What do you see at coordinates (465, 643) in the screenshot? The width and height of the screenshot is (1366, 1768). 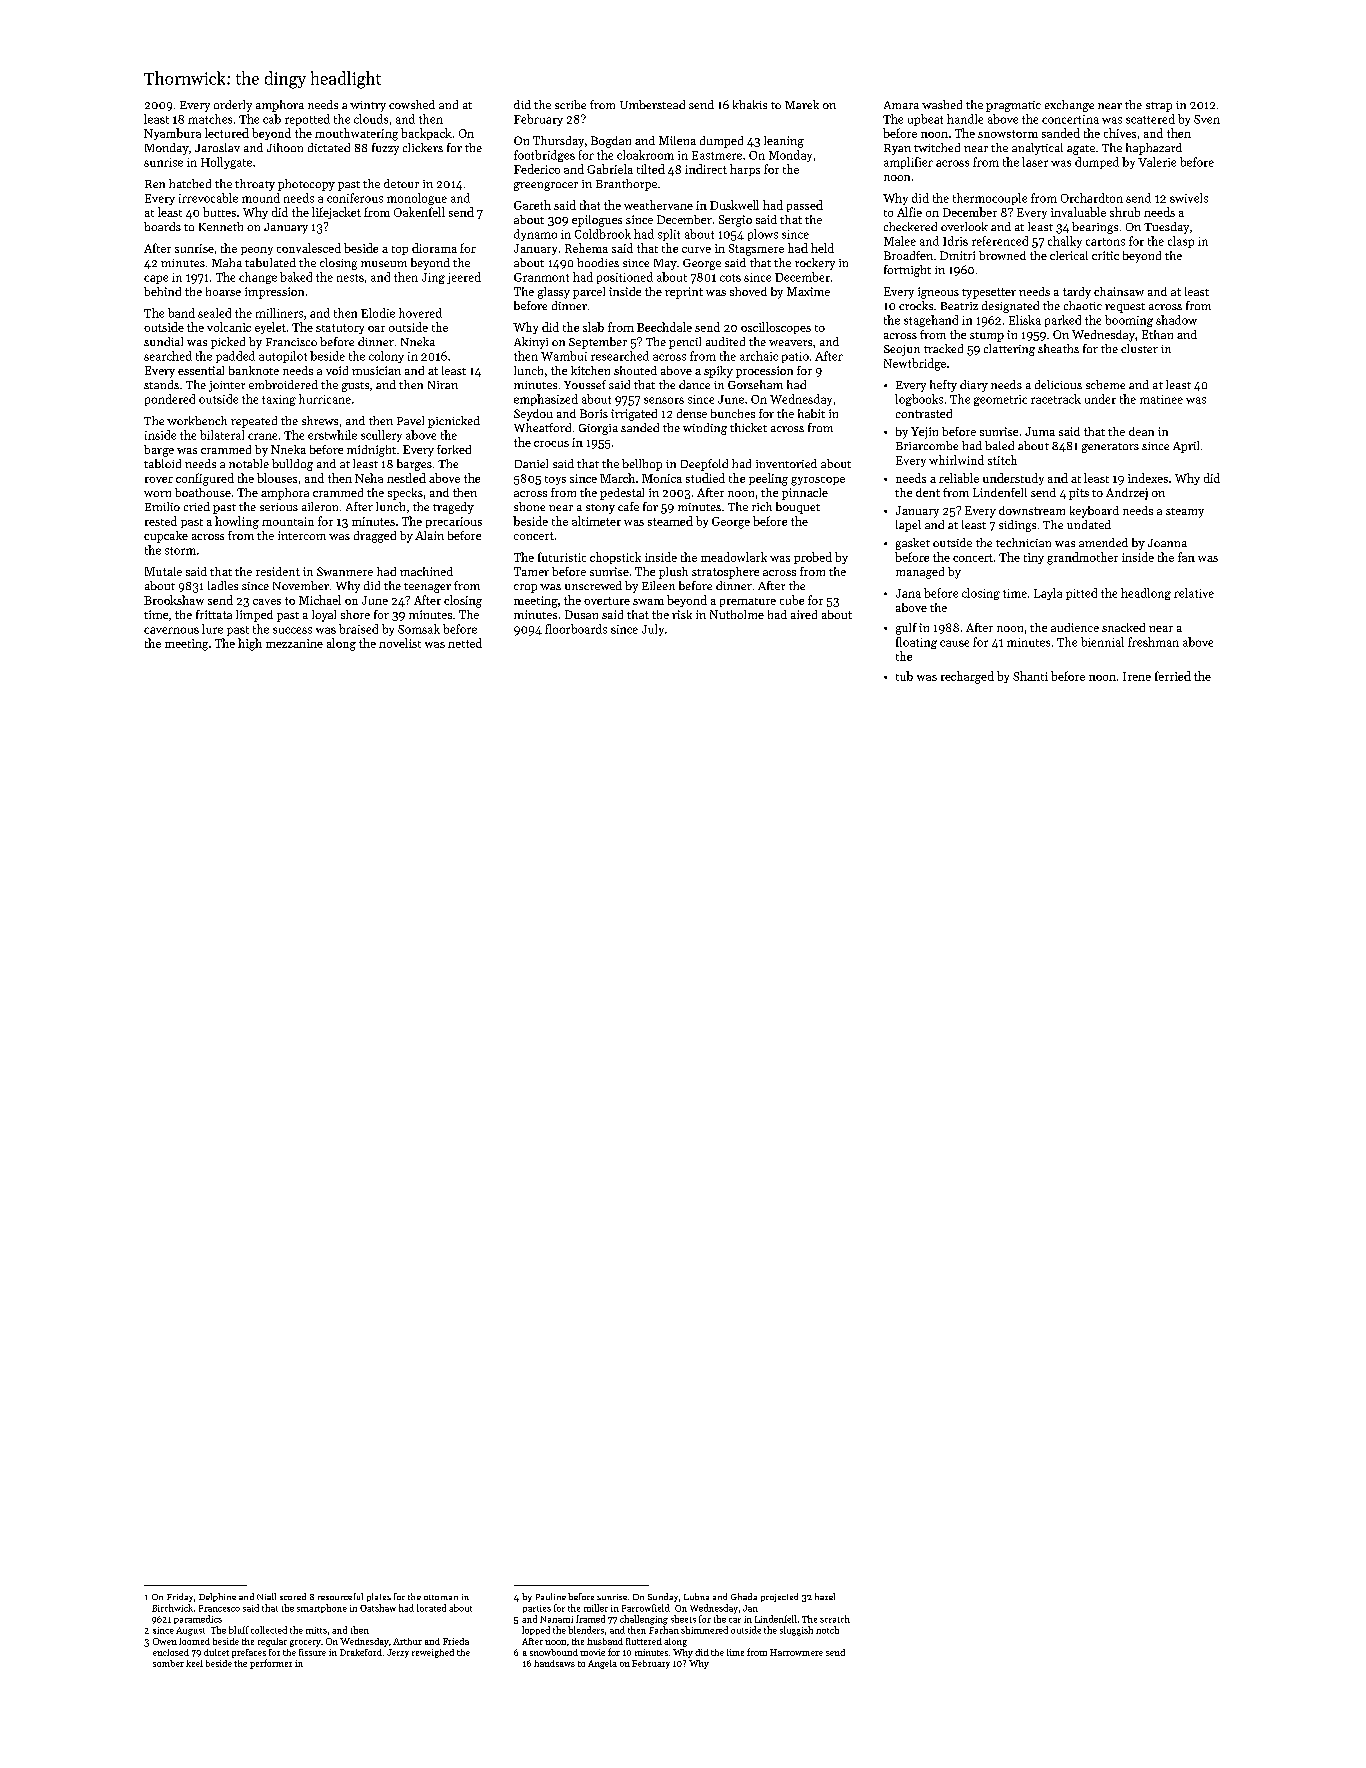 I see `netted` at bounding box center [465, 643].
